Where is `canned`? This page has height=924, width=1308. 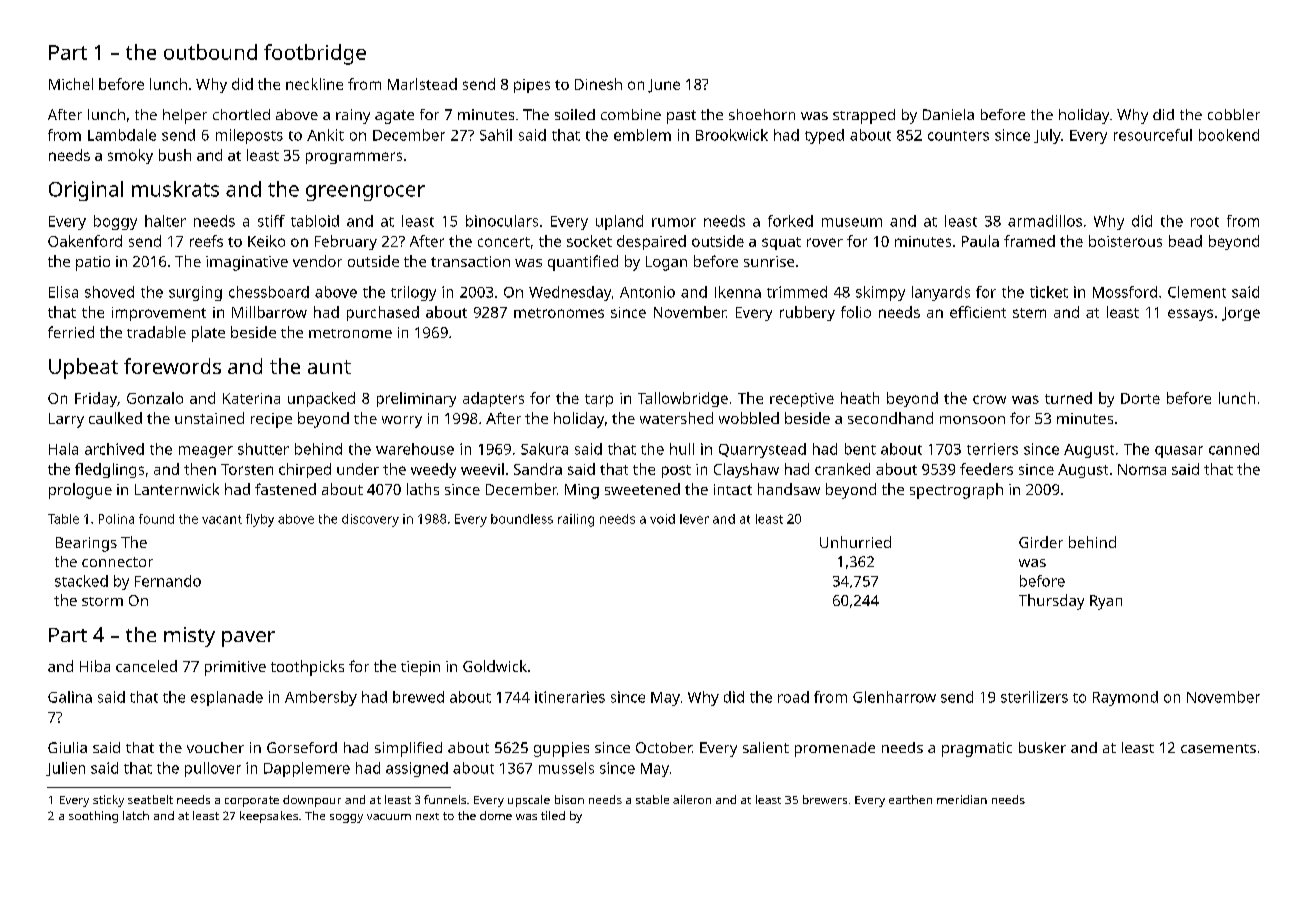
canned is located at coordinates (1234, 449).
